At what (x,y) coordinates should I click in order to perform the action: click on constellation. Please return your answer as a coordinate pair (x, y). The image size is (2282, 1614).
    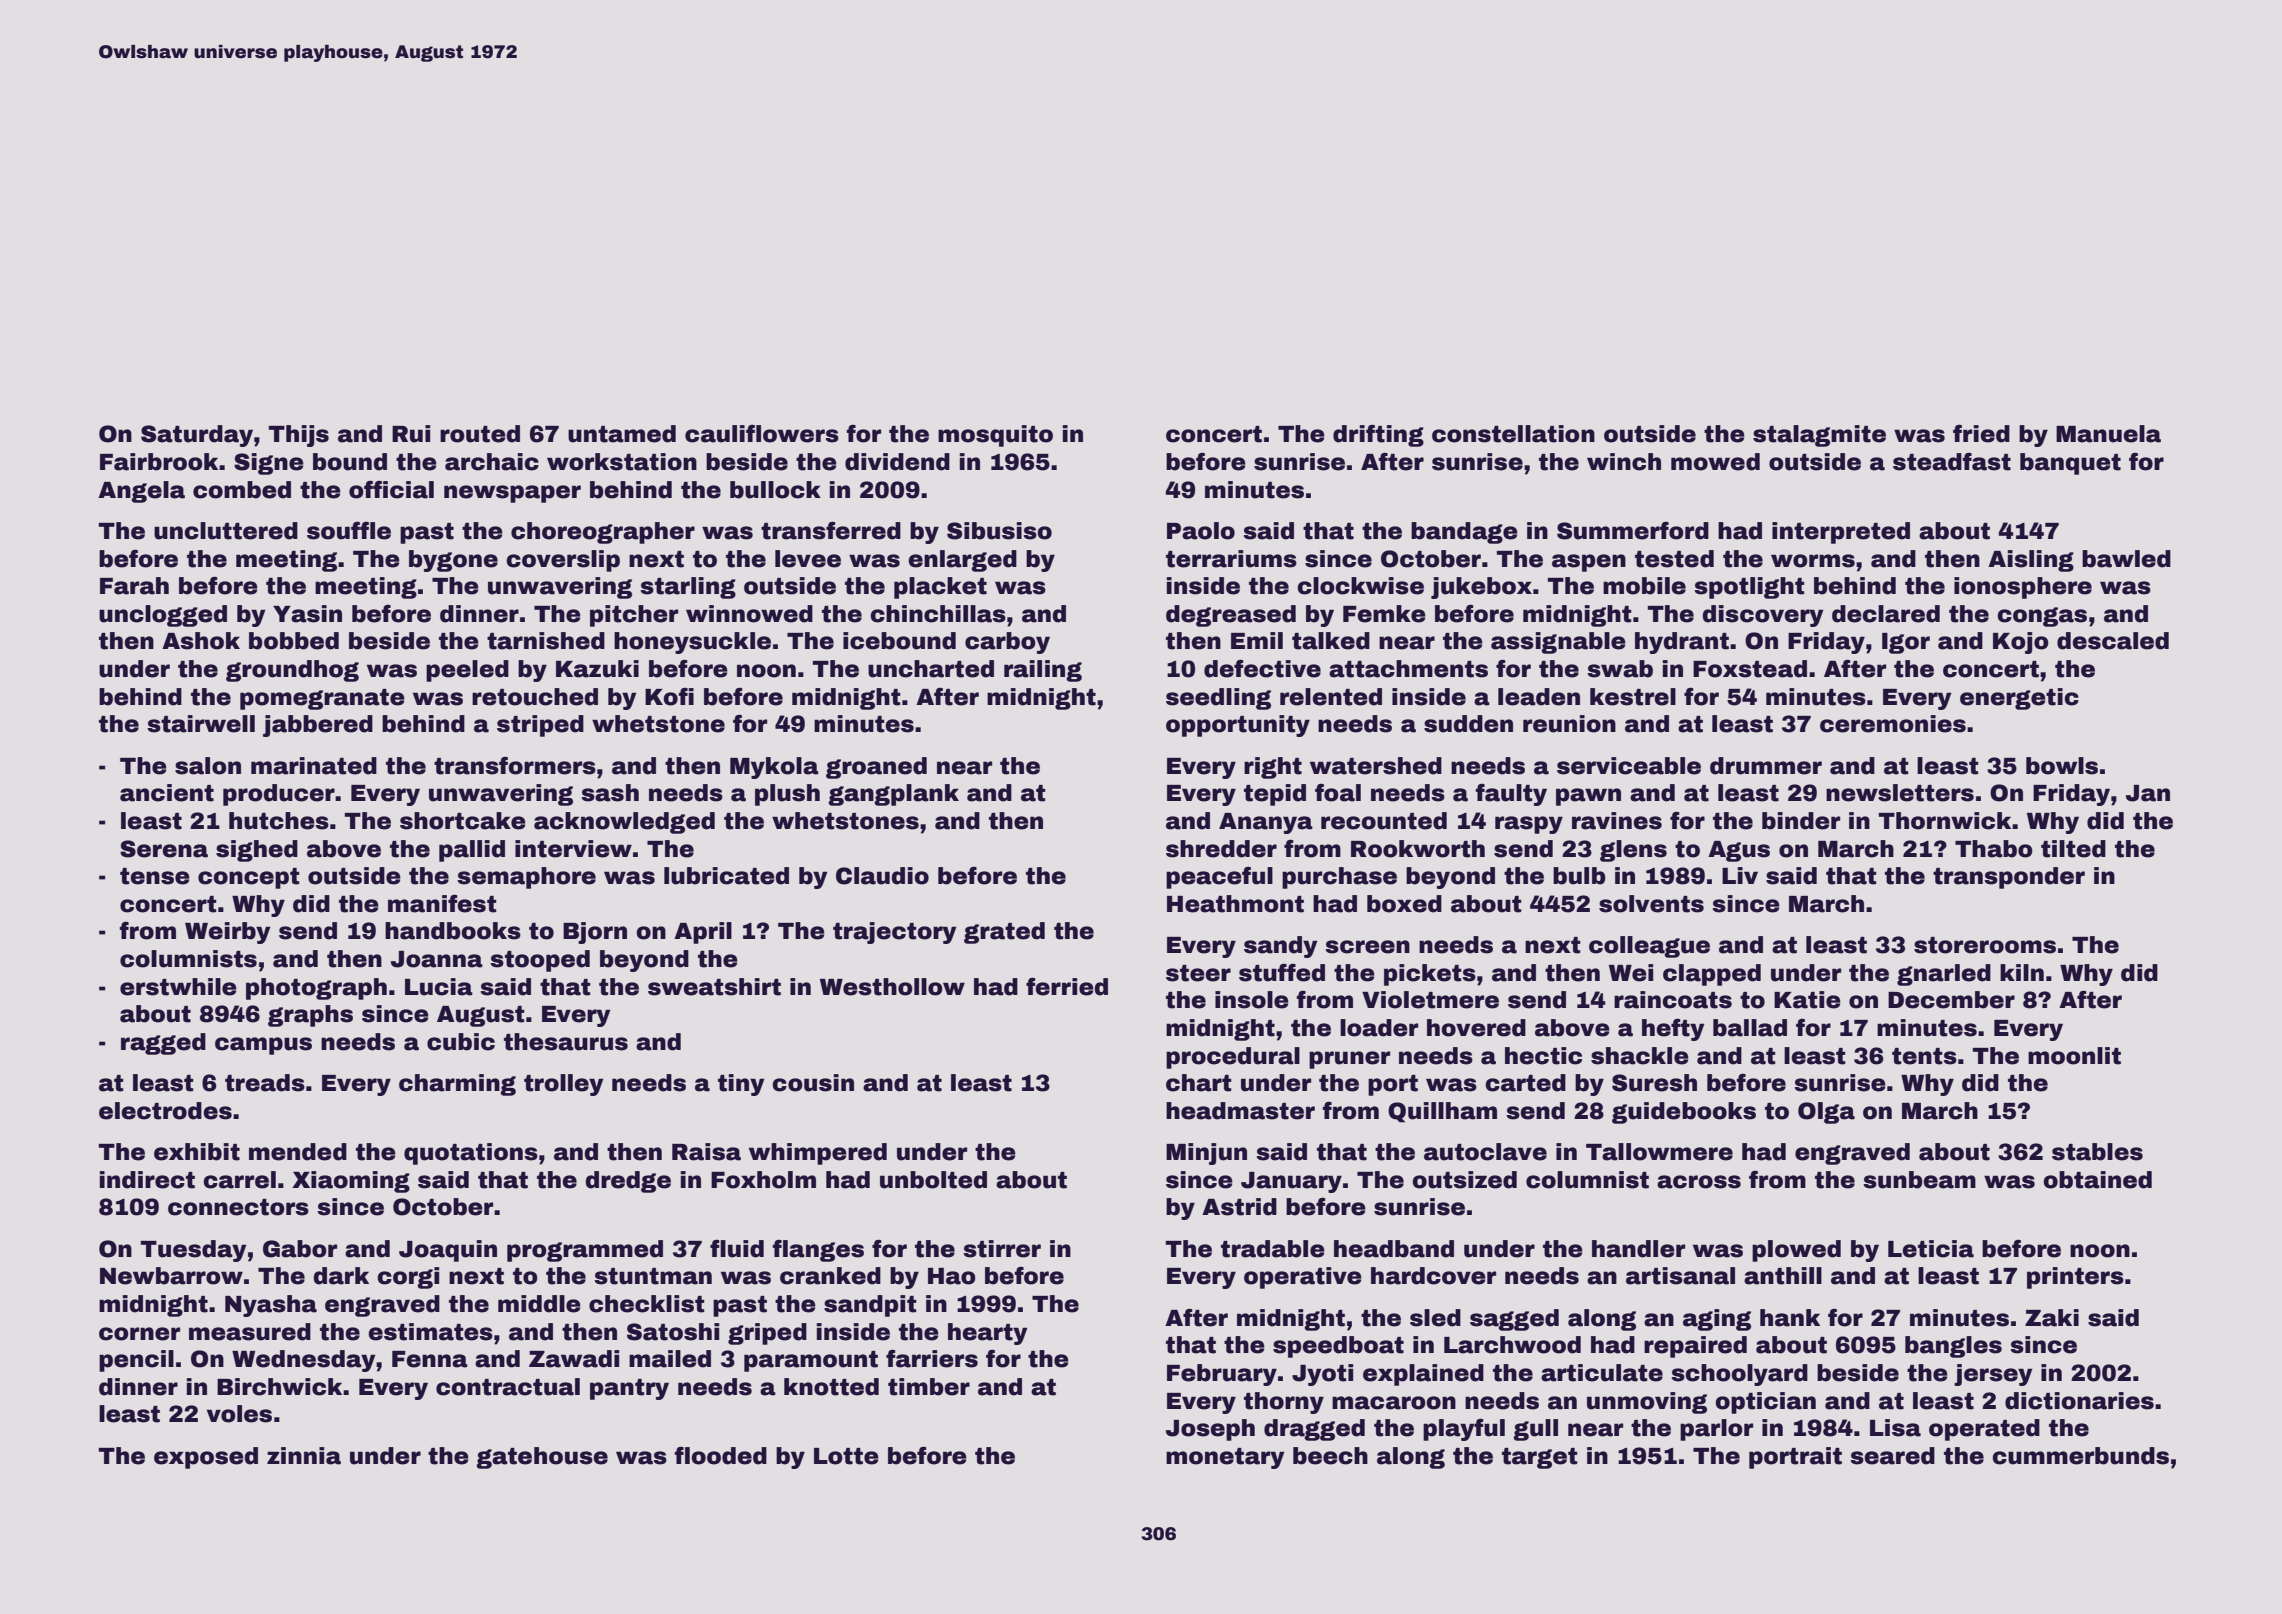
    Looking at the image, I should click on (1513, 434).
